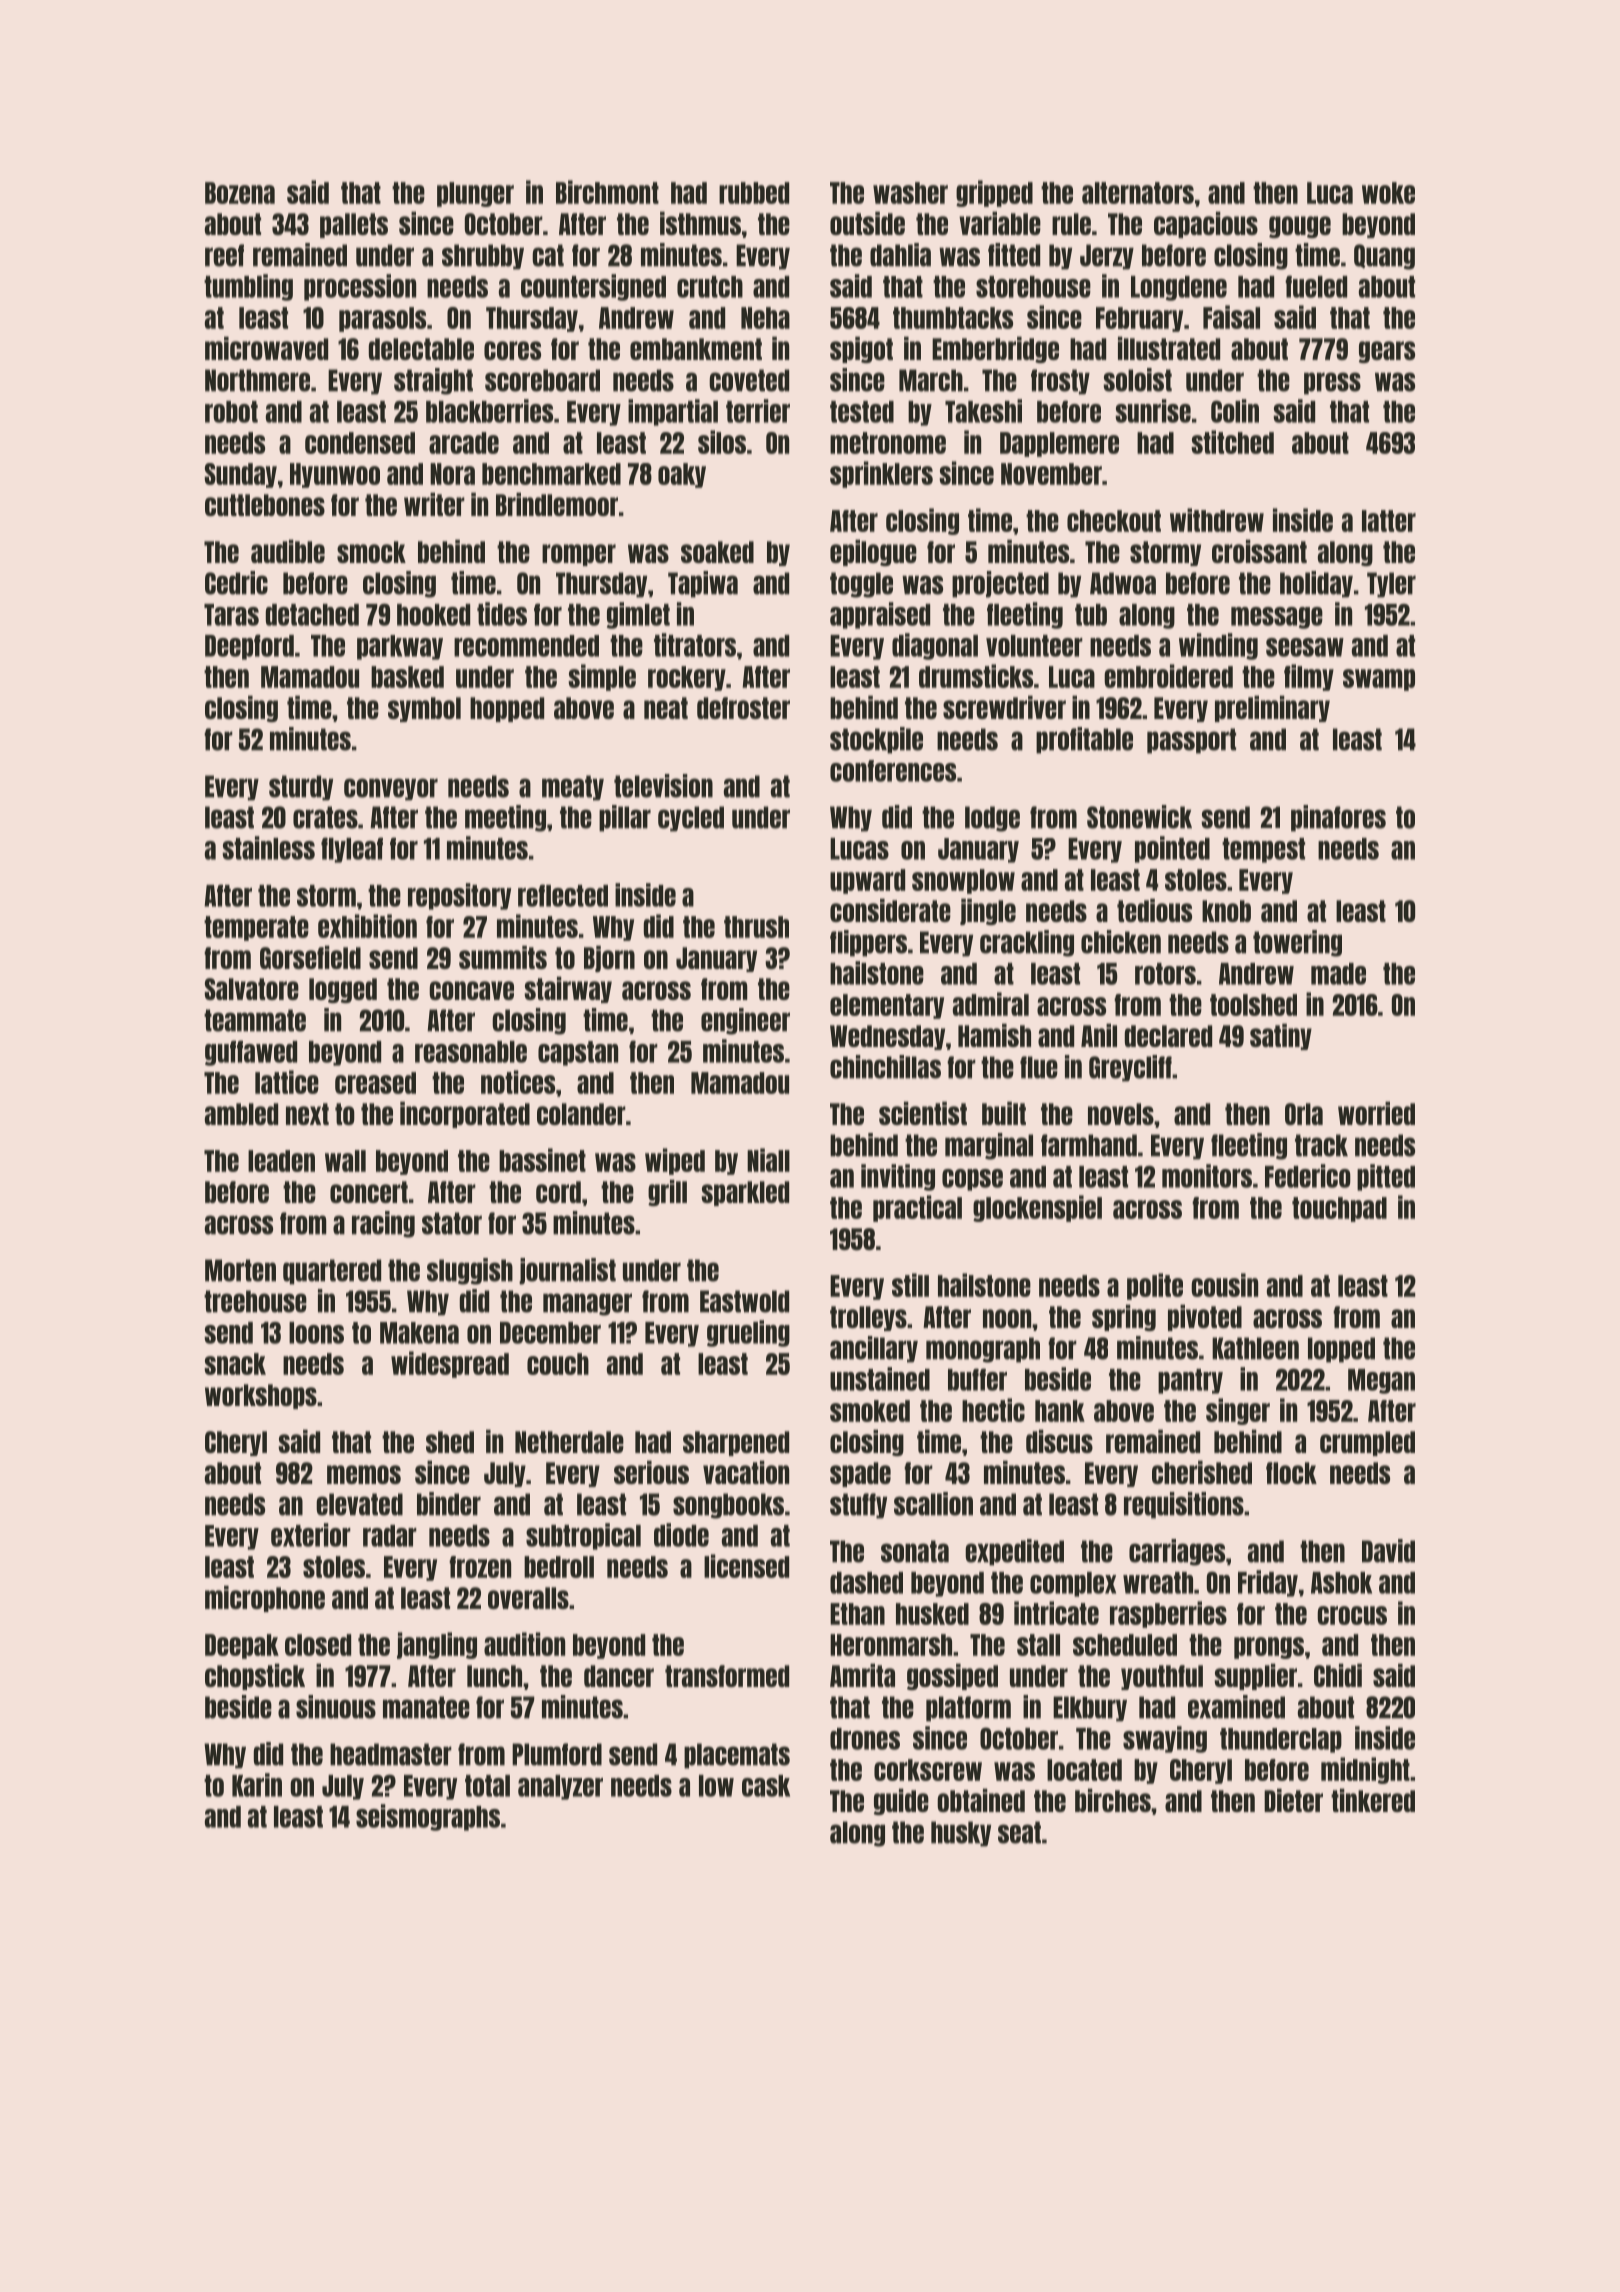 The image size is (1620, 2292). I want to click on television, so click(663, 786).
